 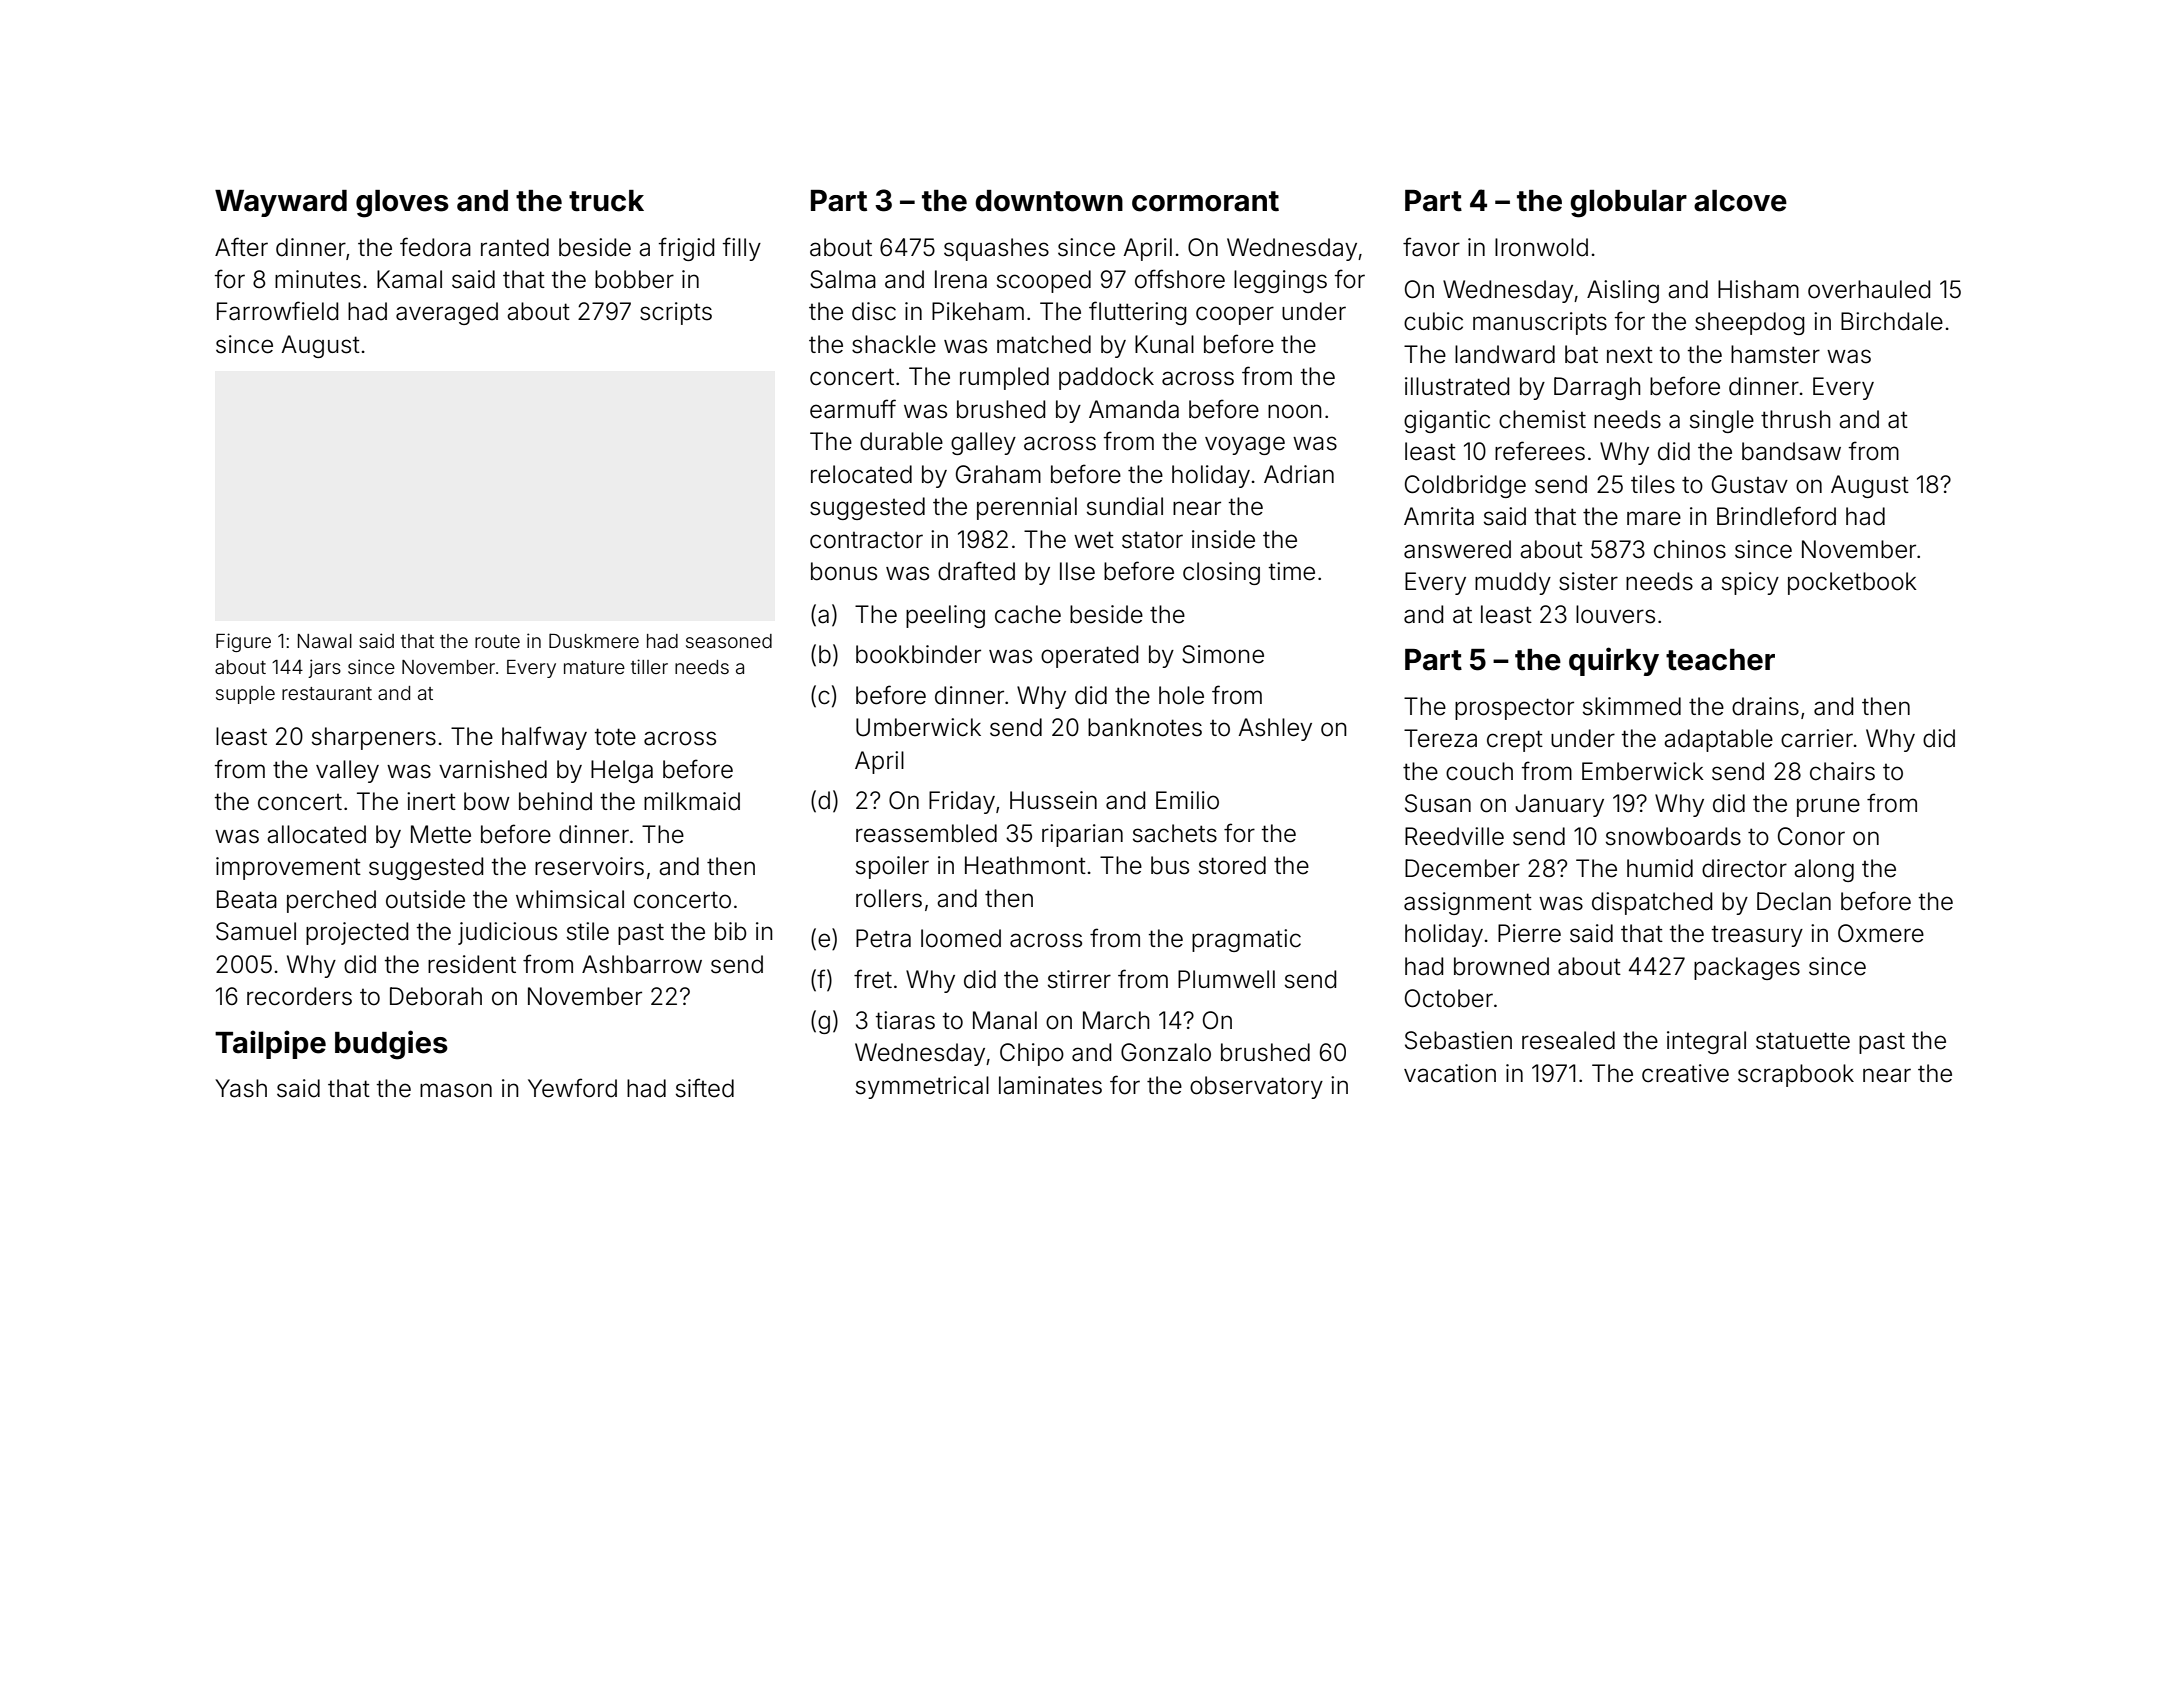 I want to click on drafted, so click(x=976, y=571).
